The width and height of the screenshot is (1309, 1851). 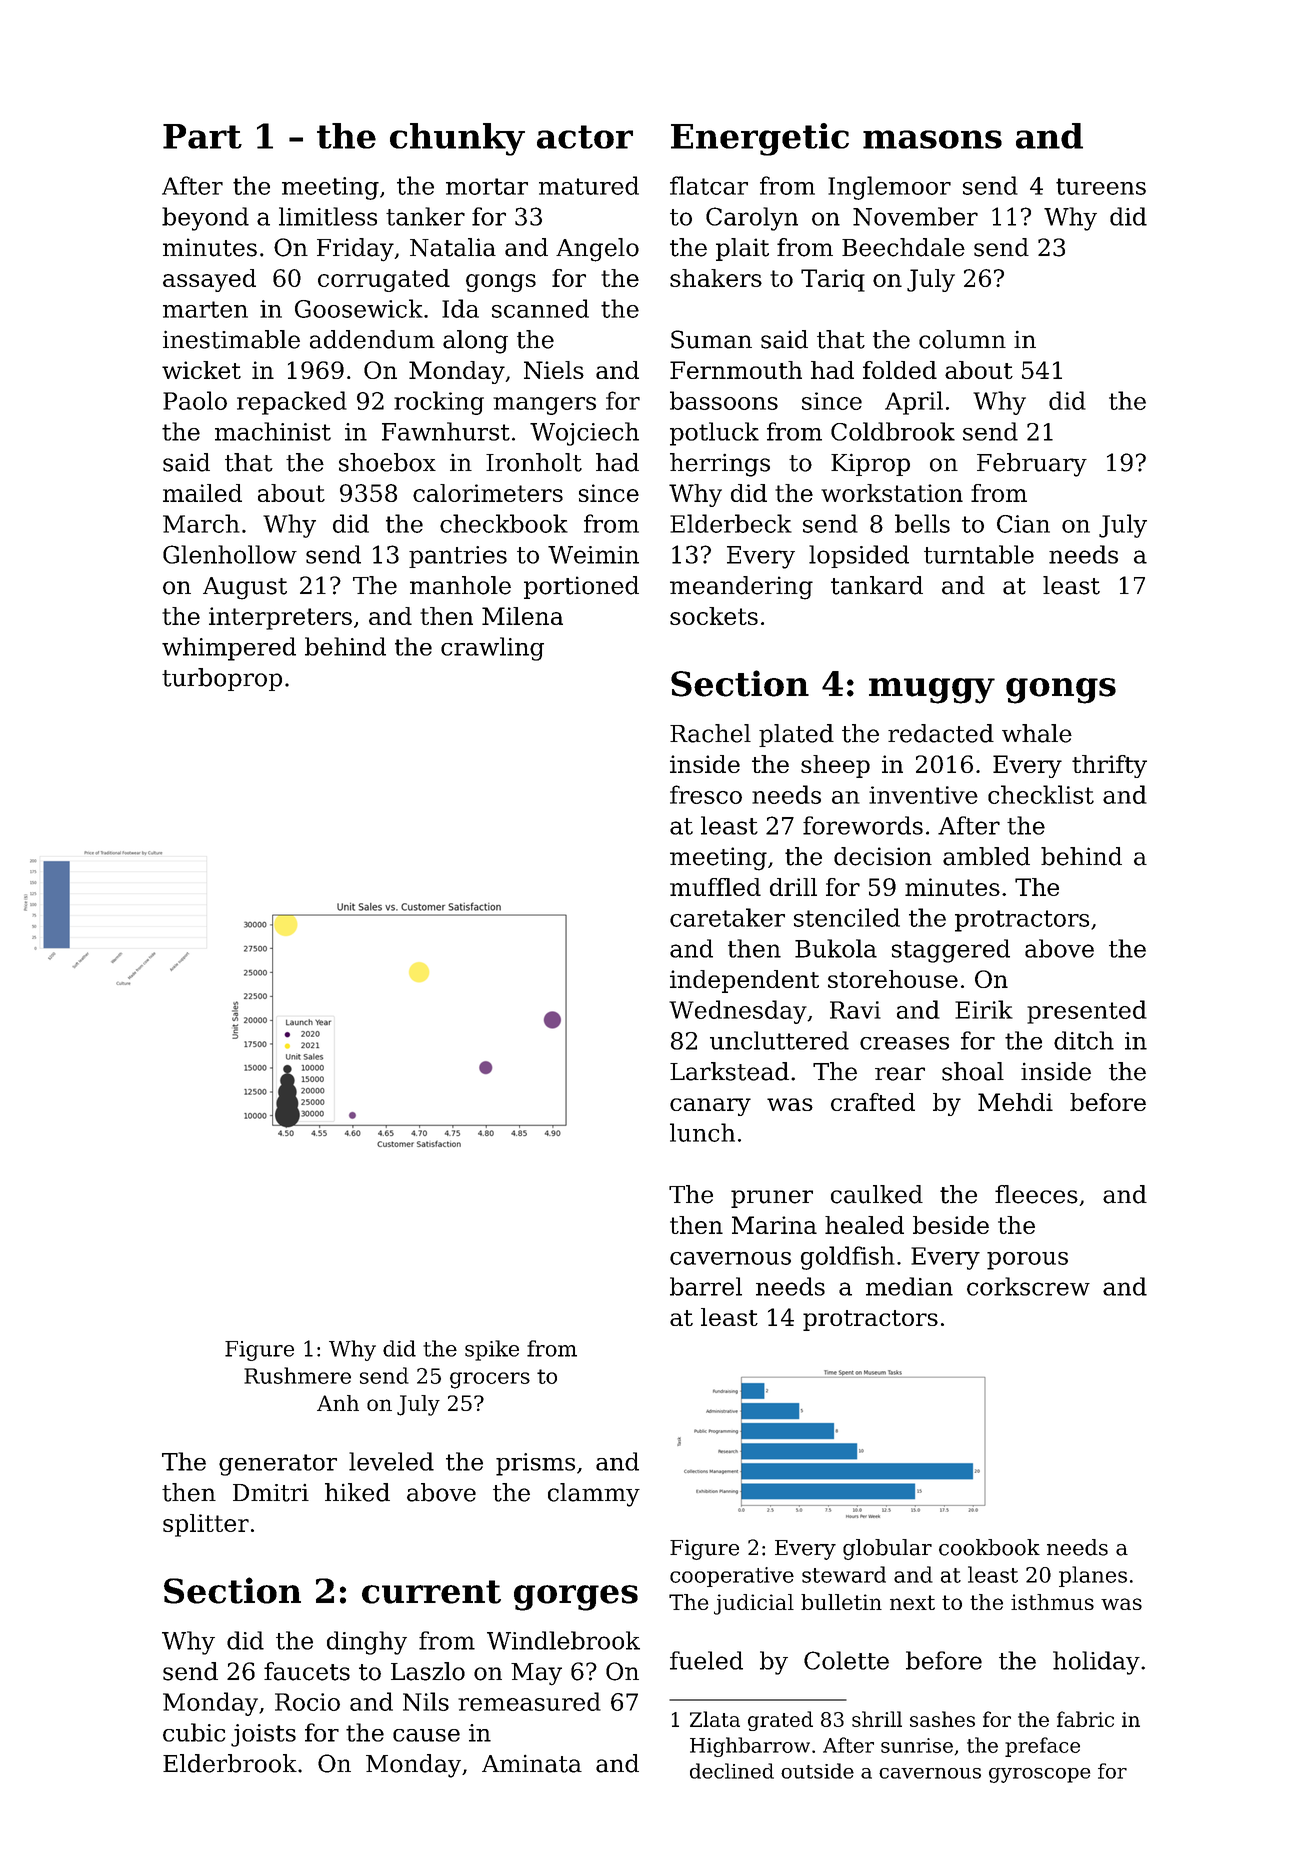 I want to click on lunch, so click(x=702, y=1132).
